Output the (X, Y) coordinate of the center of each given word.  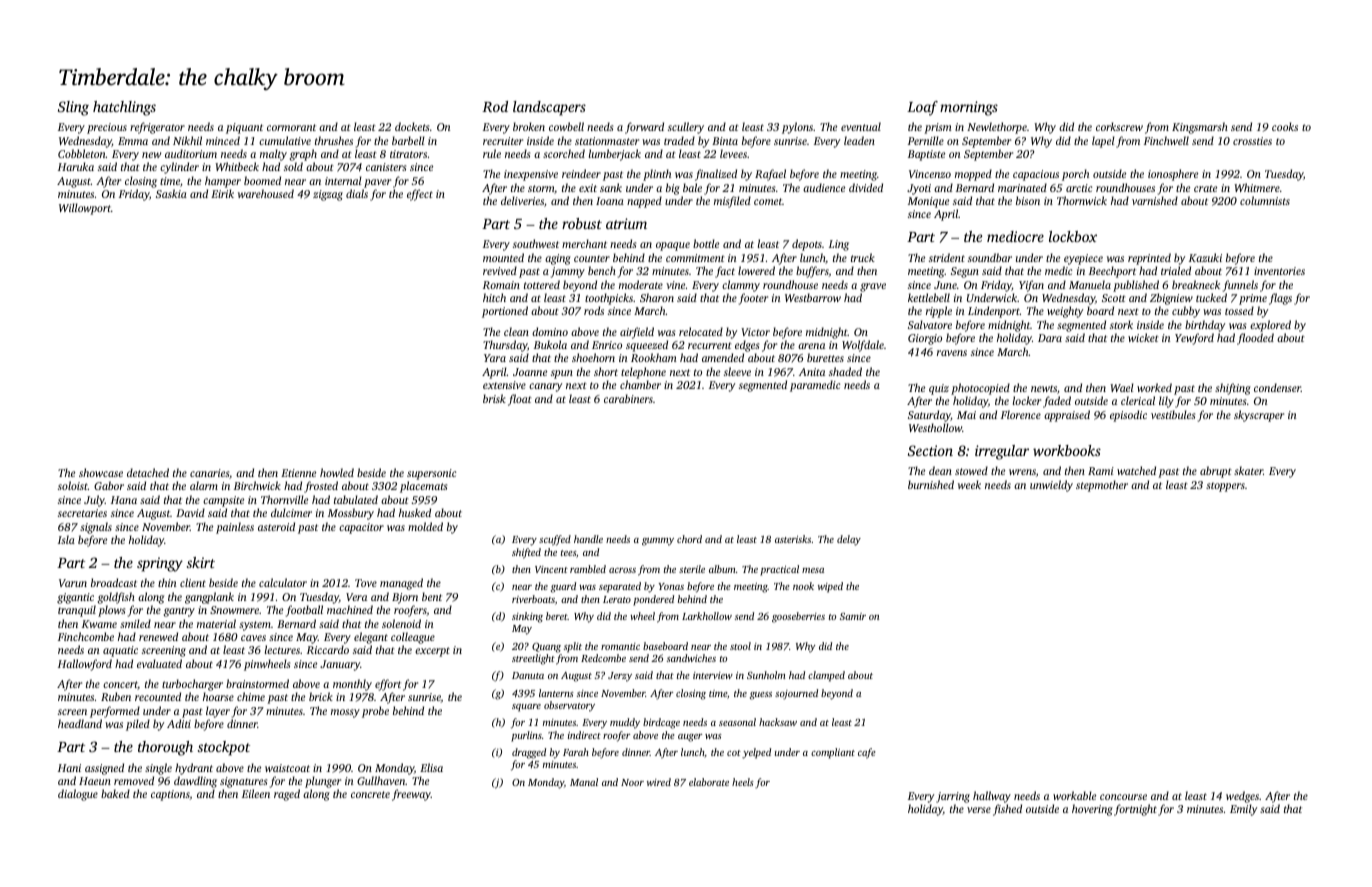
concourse (1123, 797)
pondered (653, 600)
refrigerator (157, 128)
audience (824, 187)
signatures (243, 782)
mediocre (1015, 236)
